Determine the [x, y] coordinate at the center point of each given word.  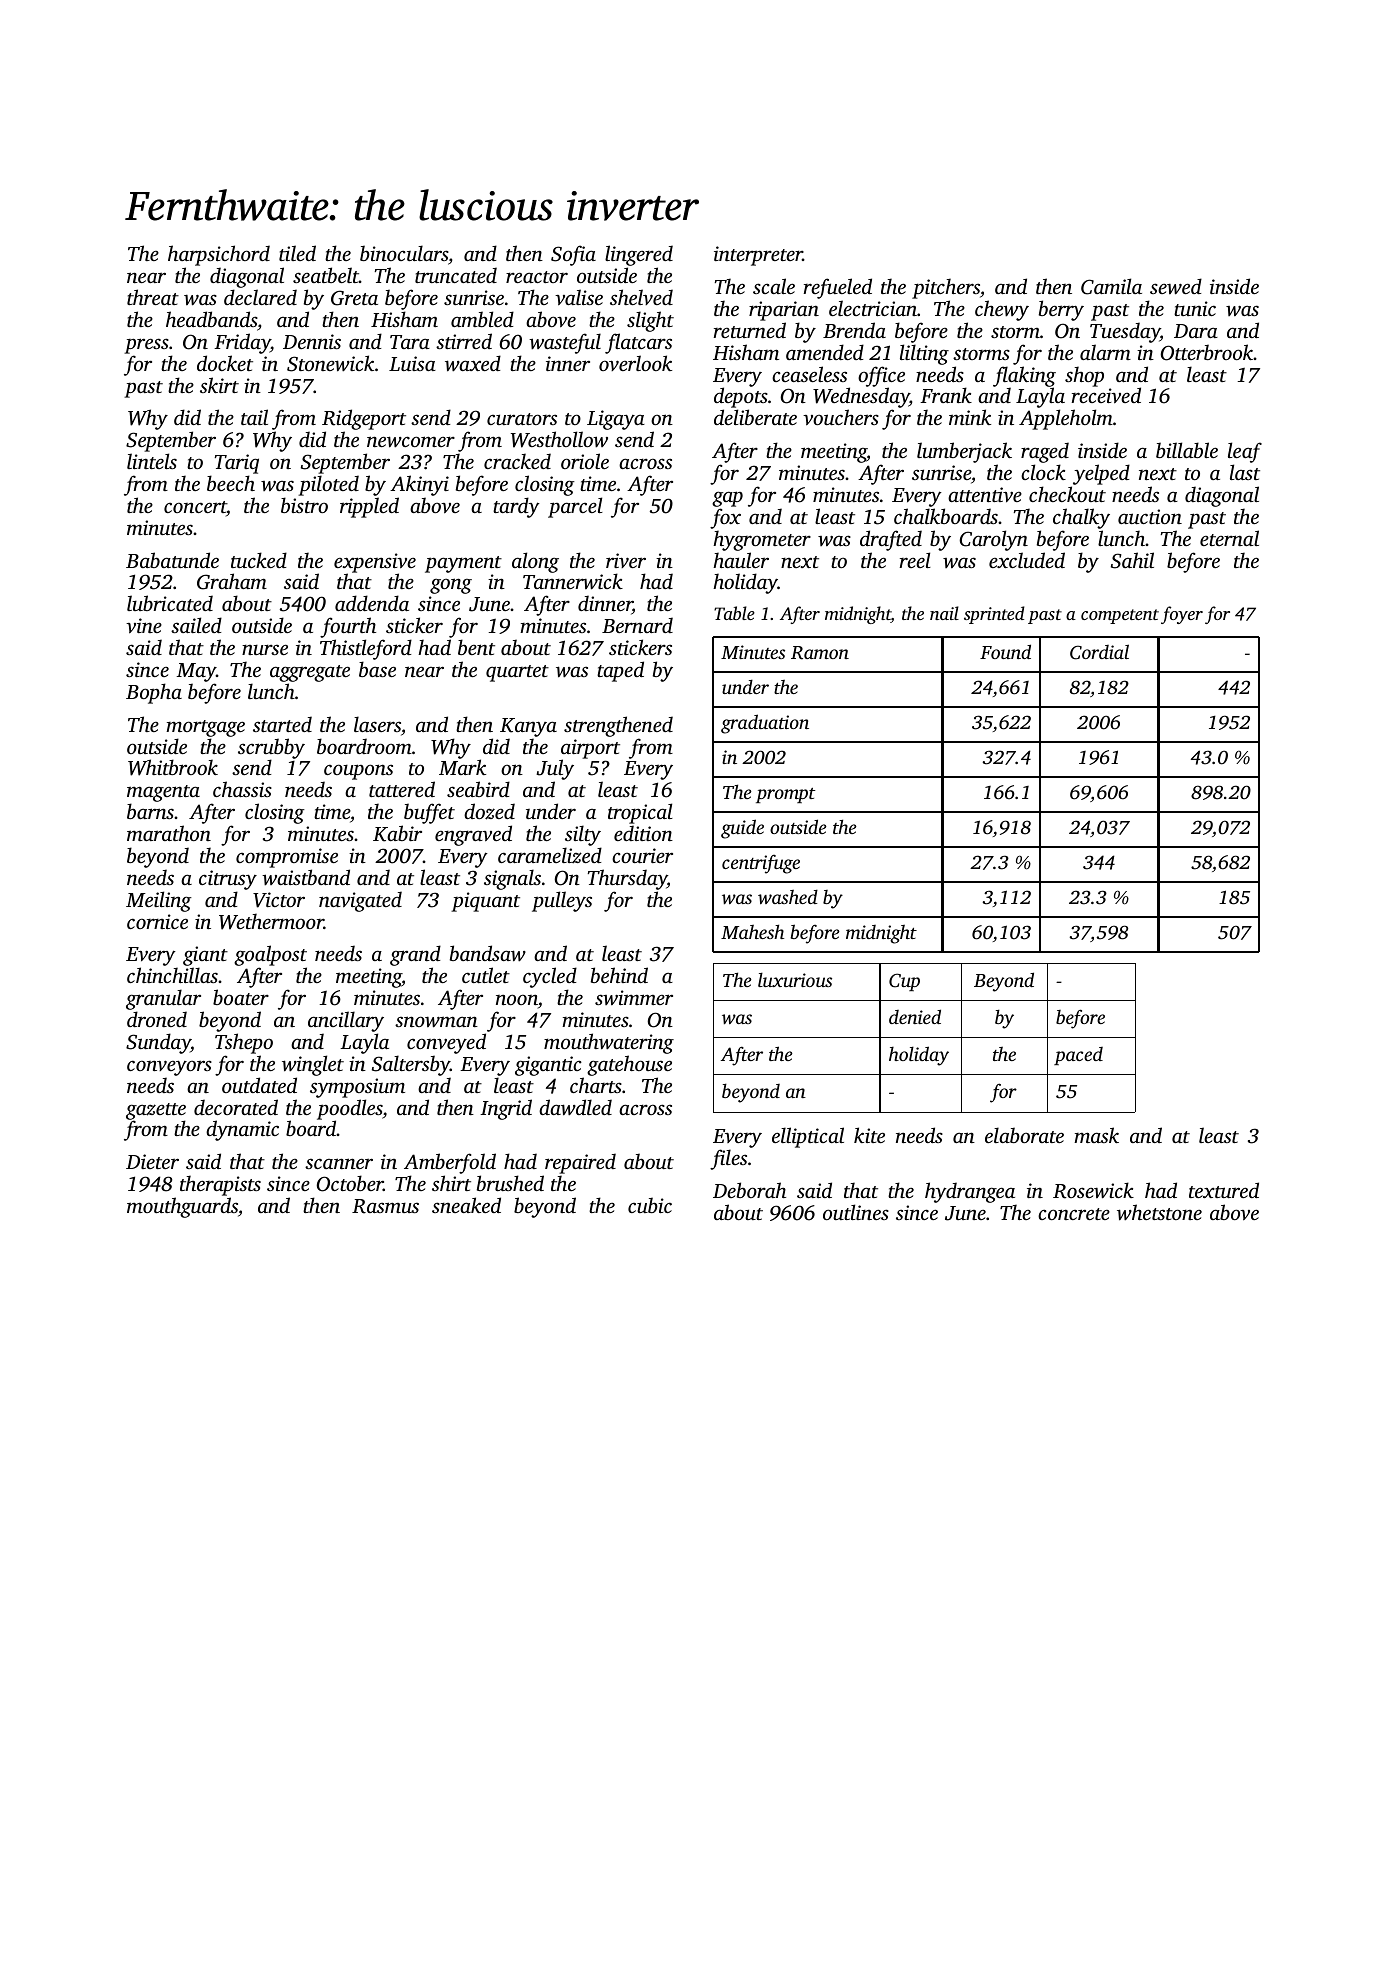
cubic [650, 1205]
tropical [640, 813]
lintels [152, 461]
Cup [904, 982]
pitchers [946, 288]
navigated [360, 901]
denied [915, 1016]
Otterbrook [1207, 352]
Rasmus [385, 1206]
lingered [639, 255]
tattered [402, 789]
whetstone [1159, 1212]
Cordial [1099, 652]
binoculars [404, 253]
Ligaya [616, 420]
